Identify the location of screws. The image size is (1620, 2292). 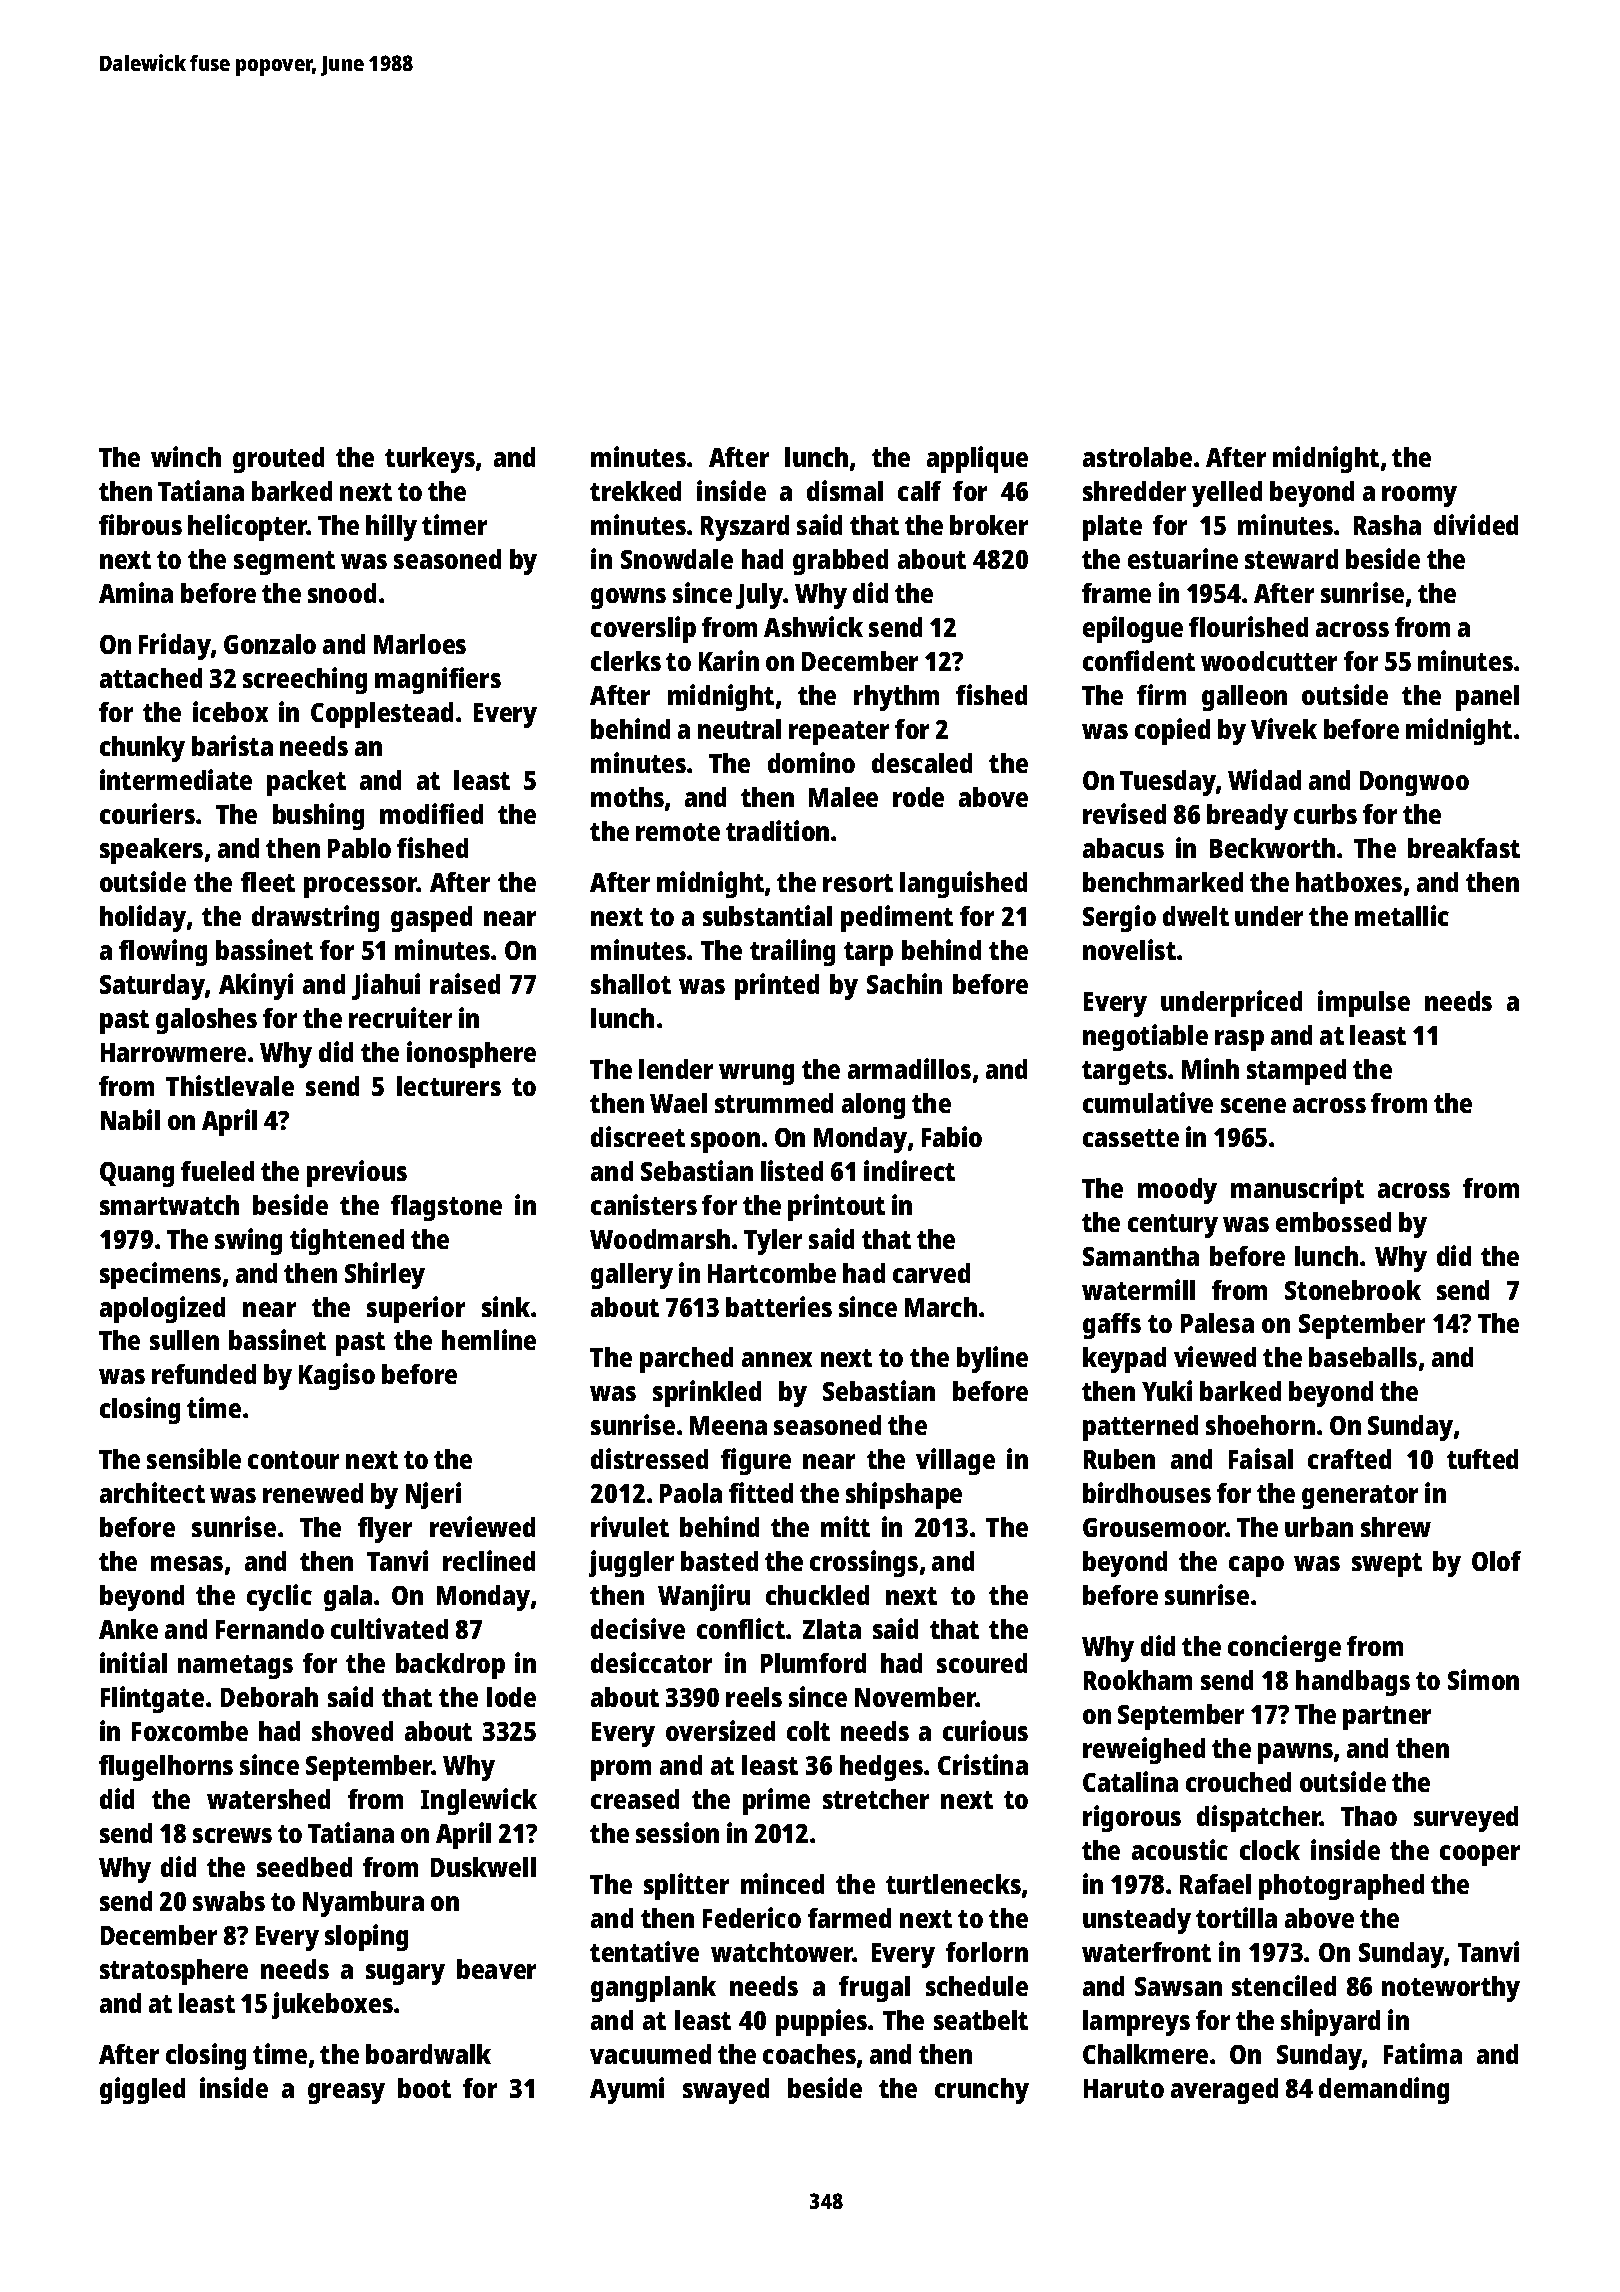
(232, 1835).
